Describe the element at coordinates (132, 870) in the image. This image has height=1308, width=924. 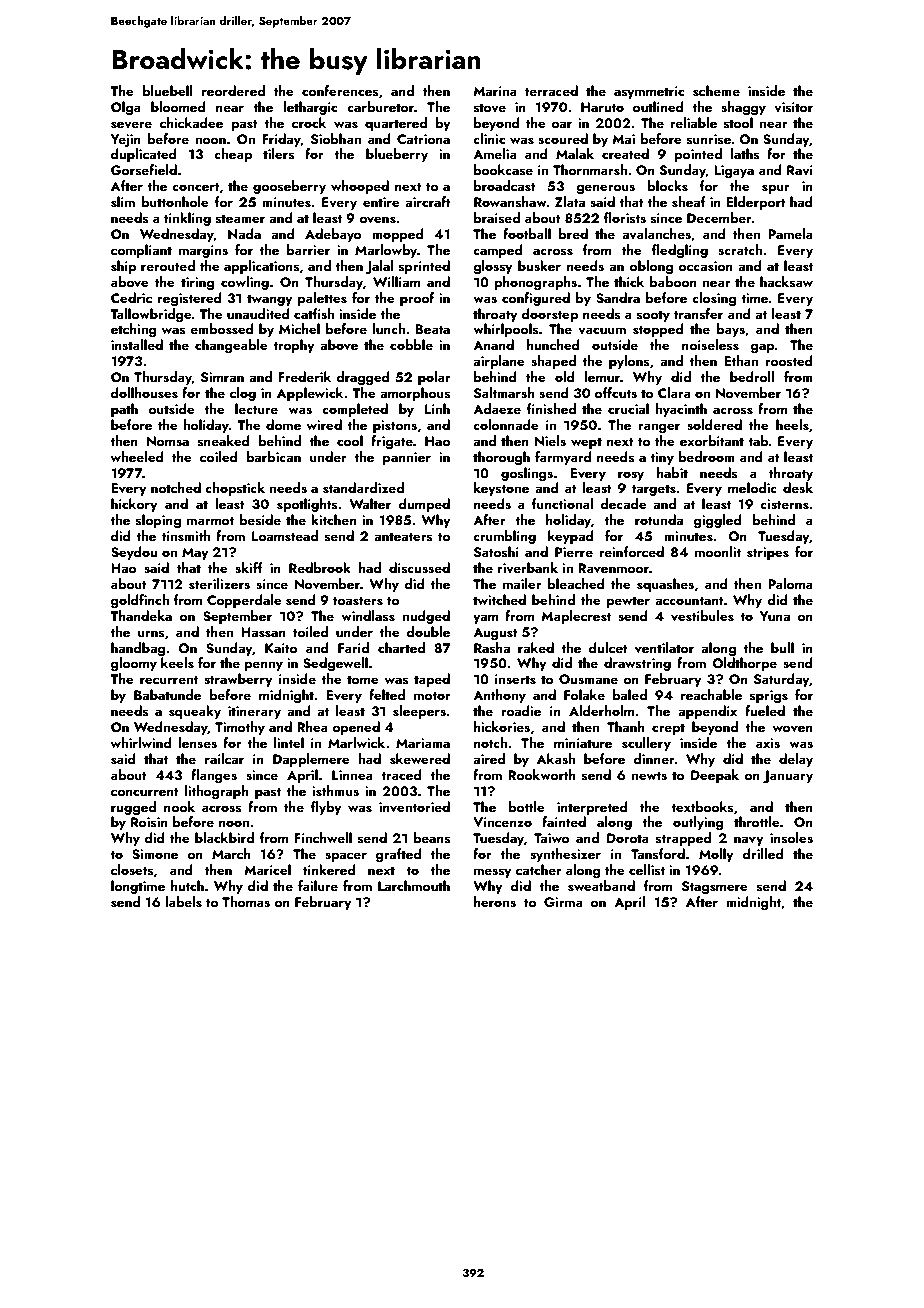
I see `closets` at that location.
